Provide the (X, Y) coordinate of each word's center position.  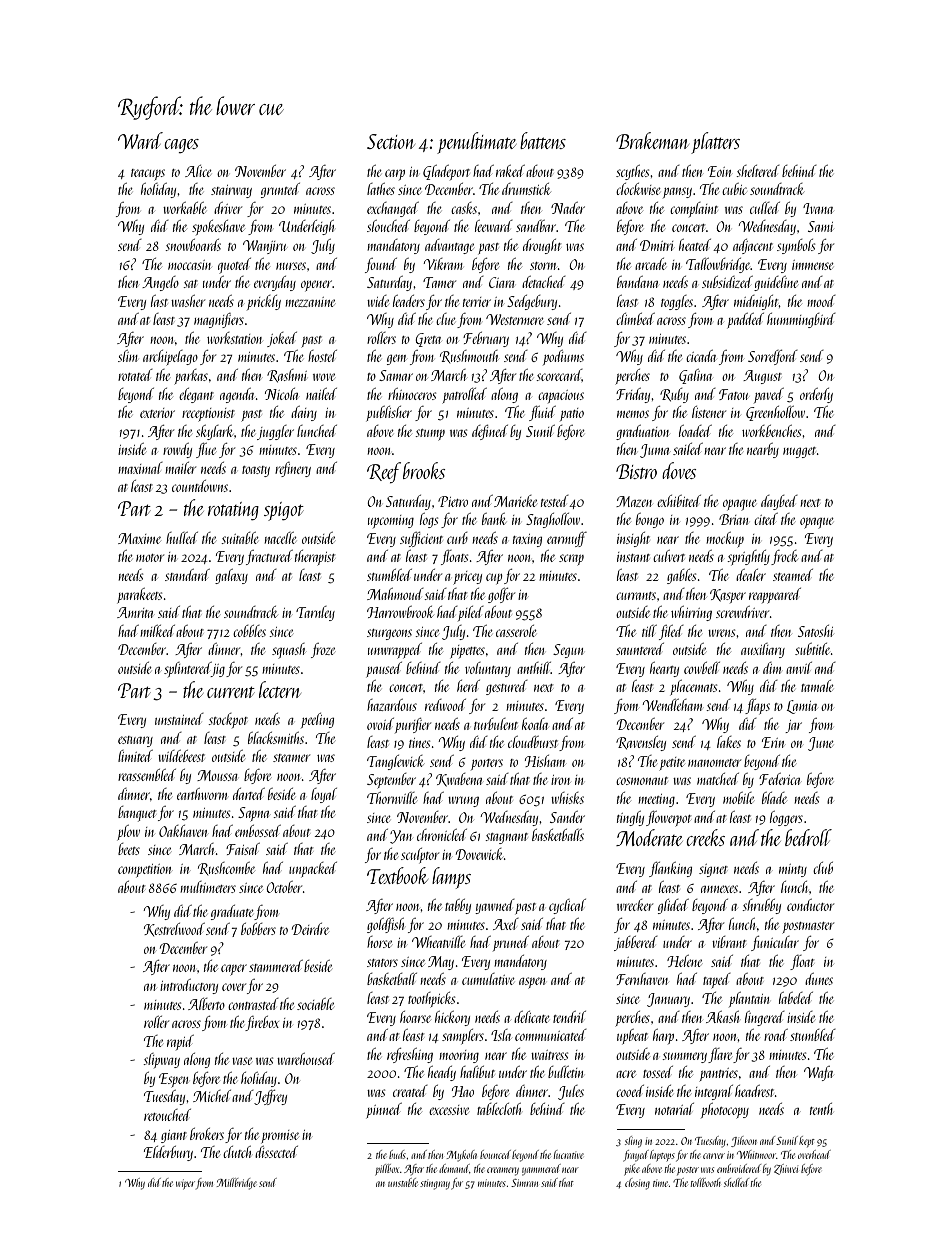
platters (715, 143)
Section (391, 141)
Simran (524, 1183)
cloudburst (533, 742)
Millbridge (236, 1184)
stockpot (228, 720)
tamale (817, 686)
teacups (148, 175)
